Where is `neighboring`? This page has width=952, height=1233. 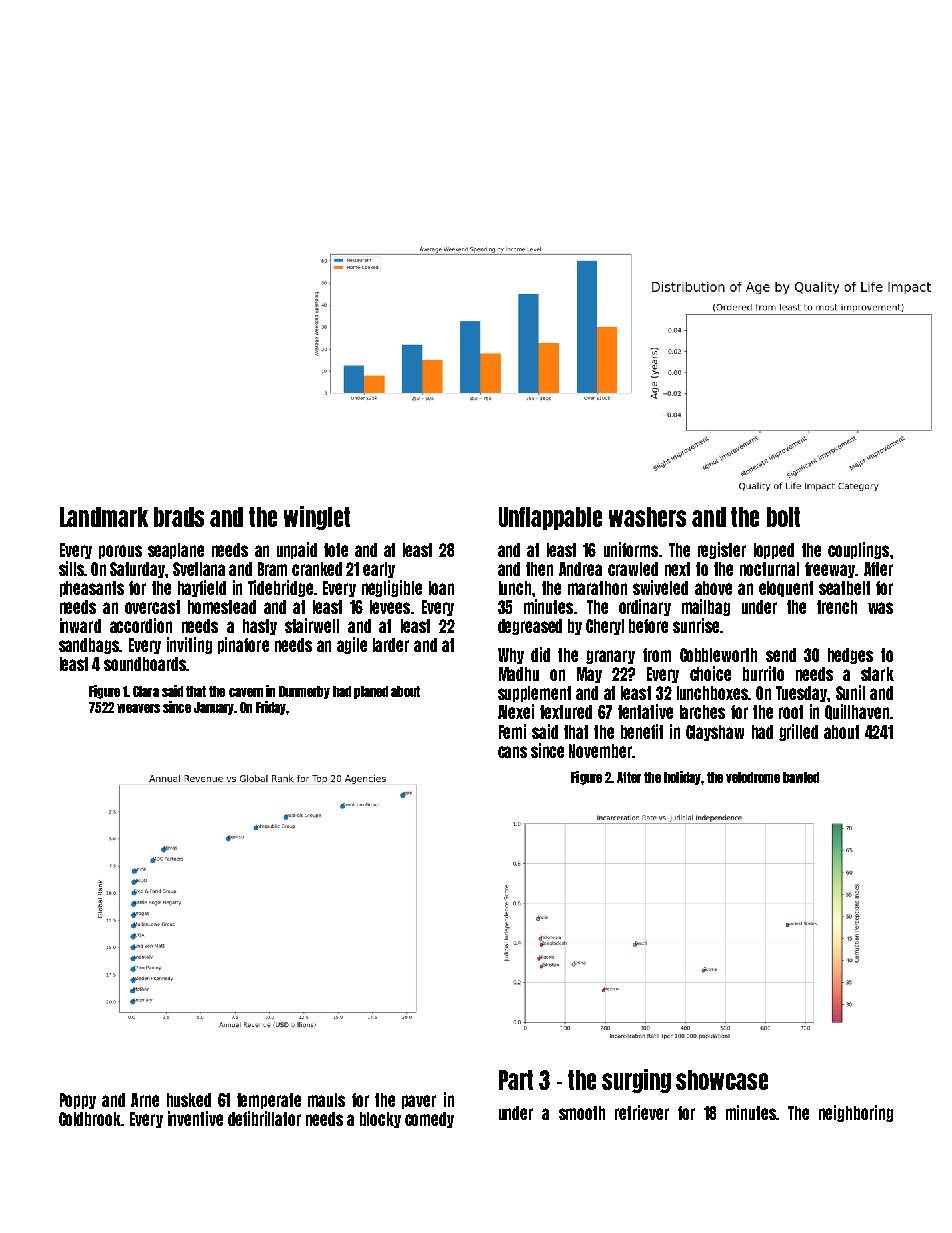
neighboring is located at coordinates (856, 1113).
